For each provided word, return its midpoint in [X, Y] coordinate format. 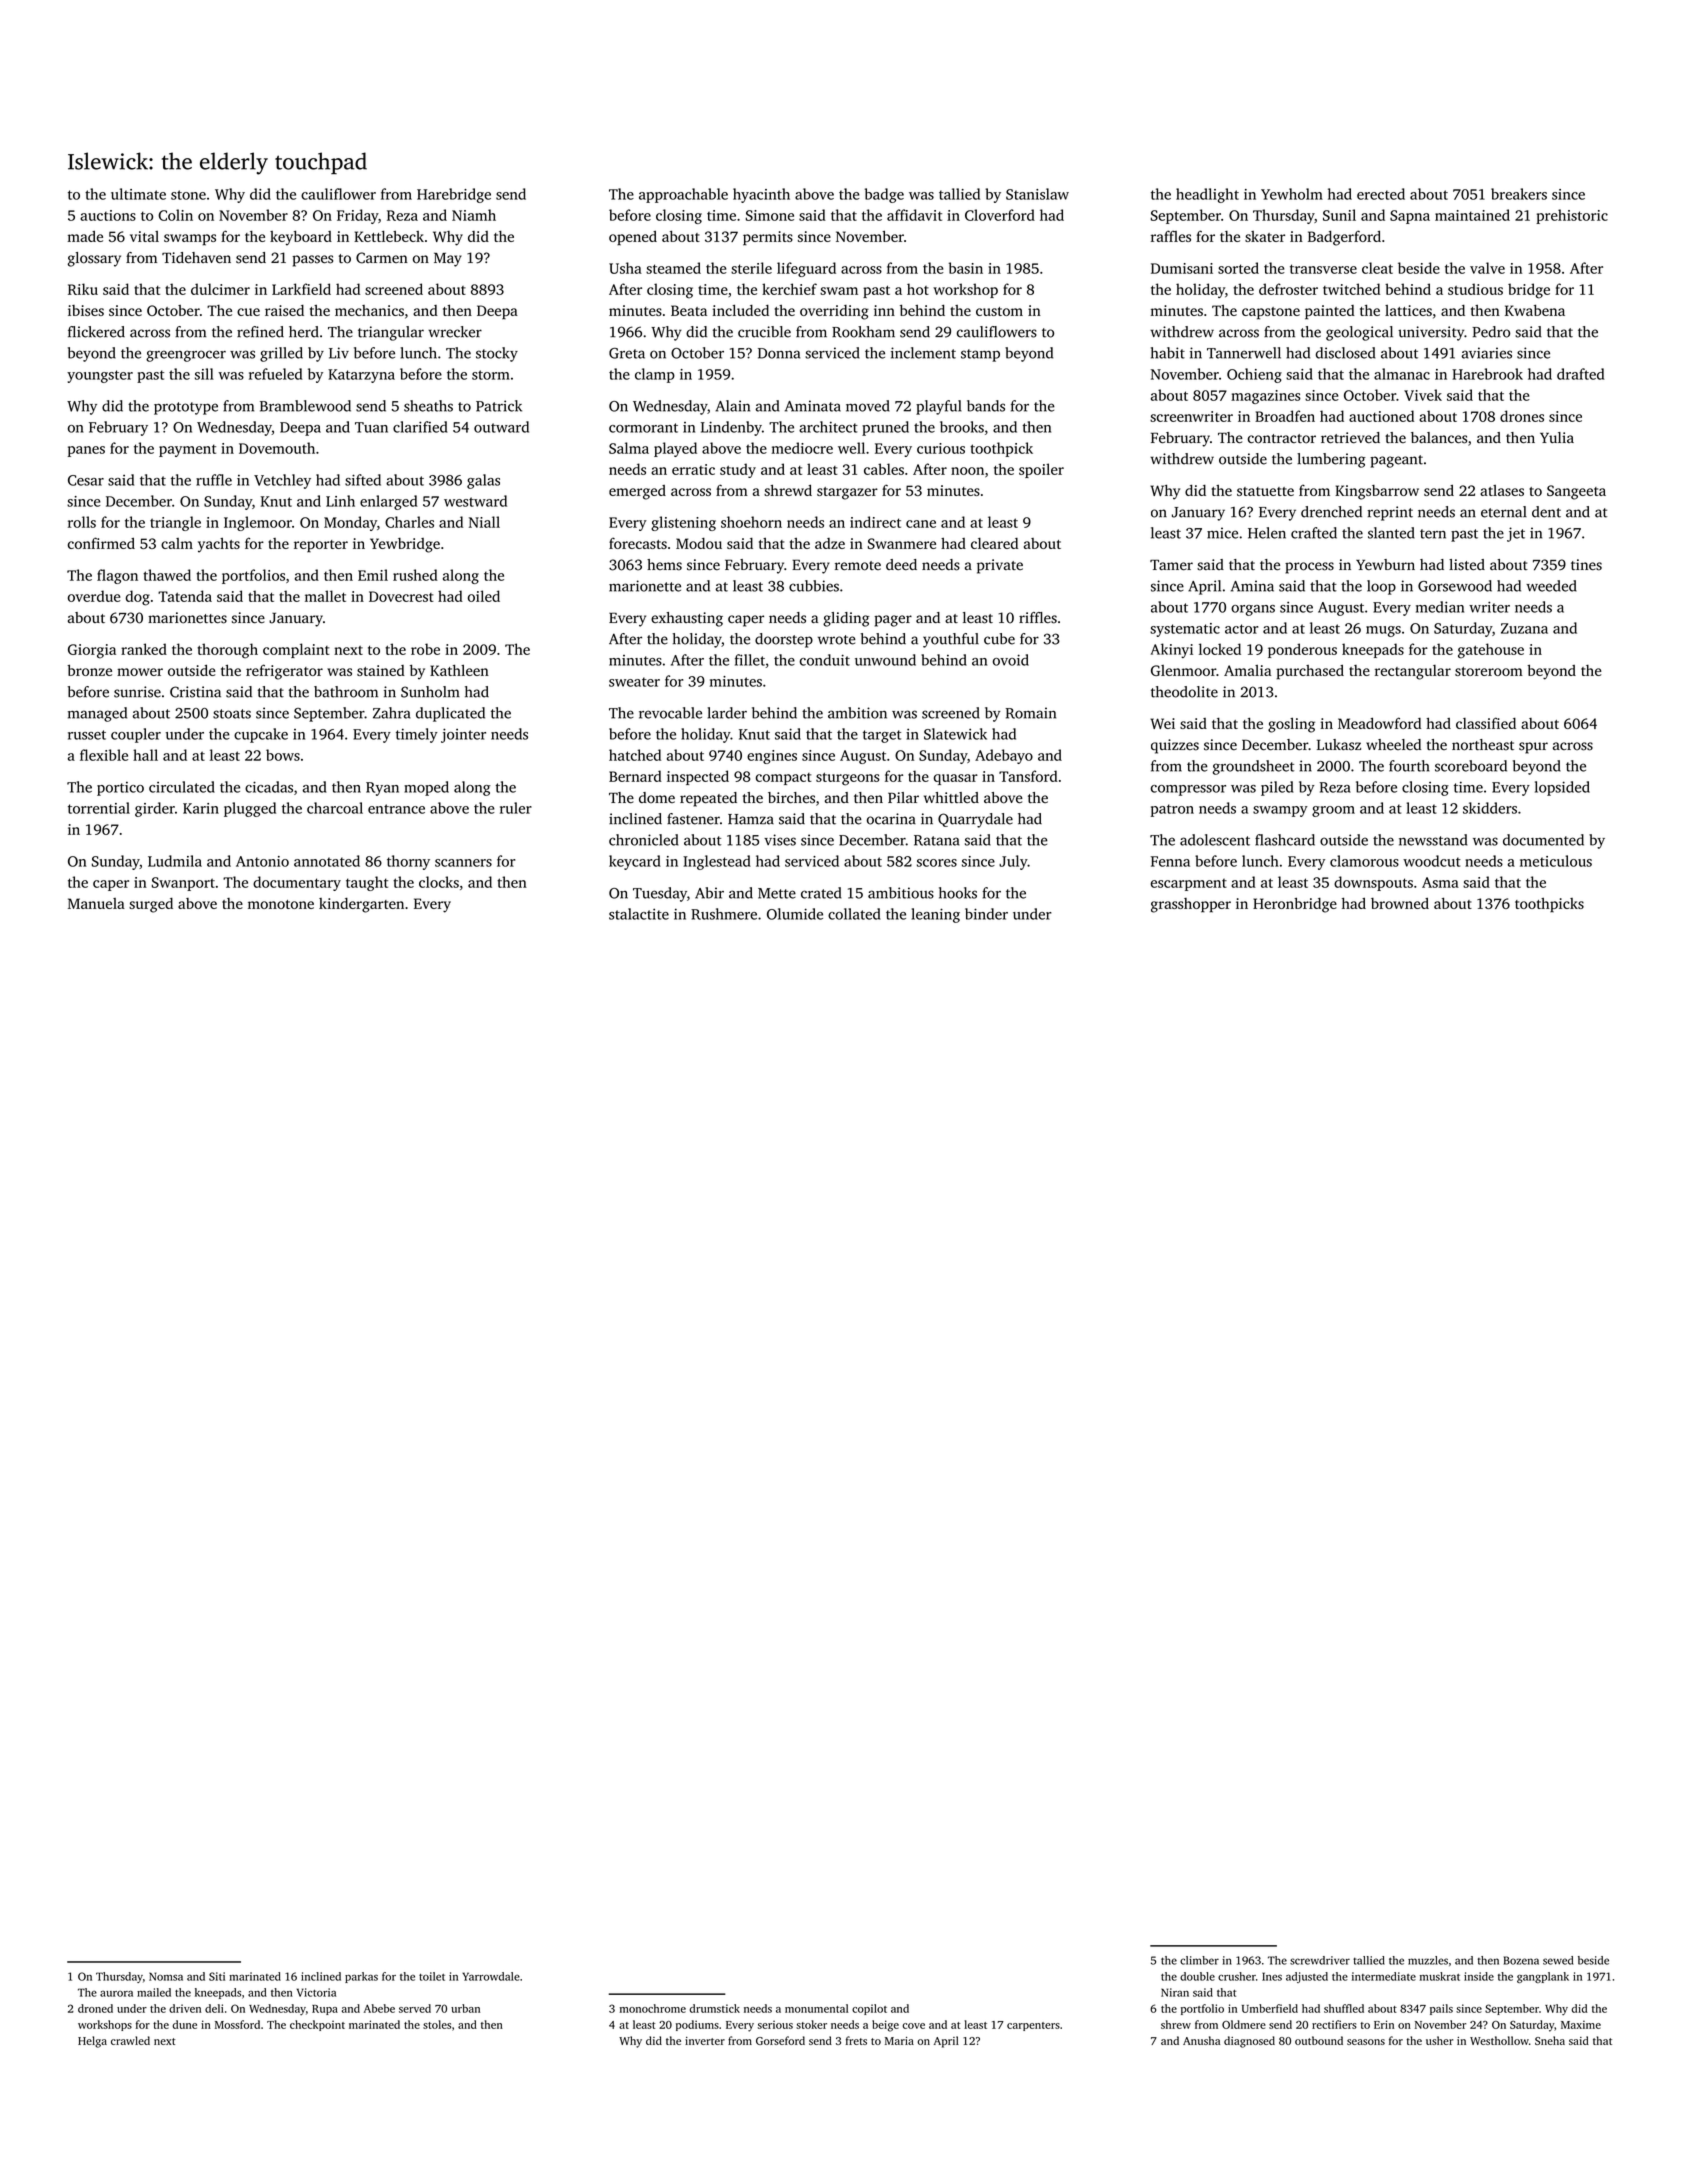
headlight [1207, 195]
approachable [683, 195]
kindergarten [361, 905]
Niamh [474, 215]
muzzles [1428, 1960]
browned [1400, 903]
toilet [432, 1976]
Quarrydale [975, 820]
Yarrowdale [491, 1976]
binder [986, 914]
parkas [361, 1977]
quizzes [1175, 746]
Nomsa [166, 1976]
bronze [89, 670]
